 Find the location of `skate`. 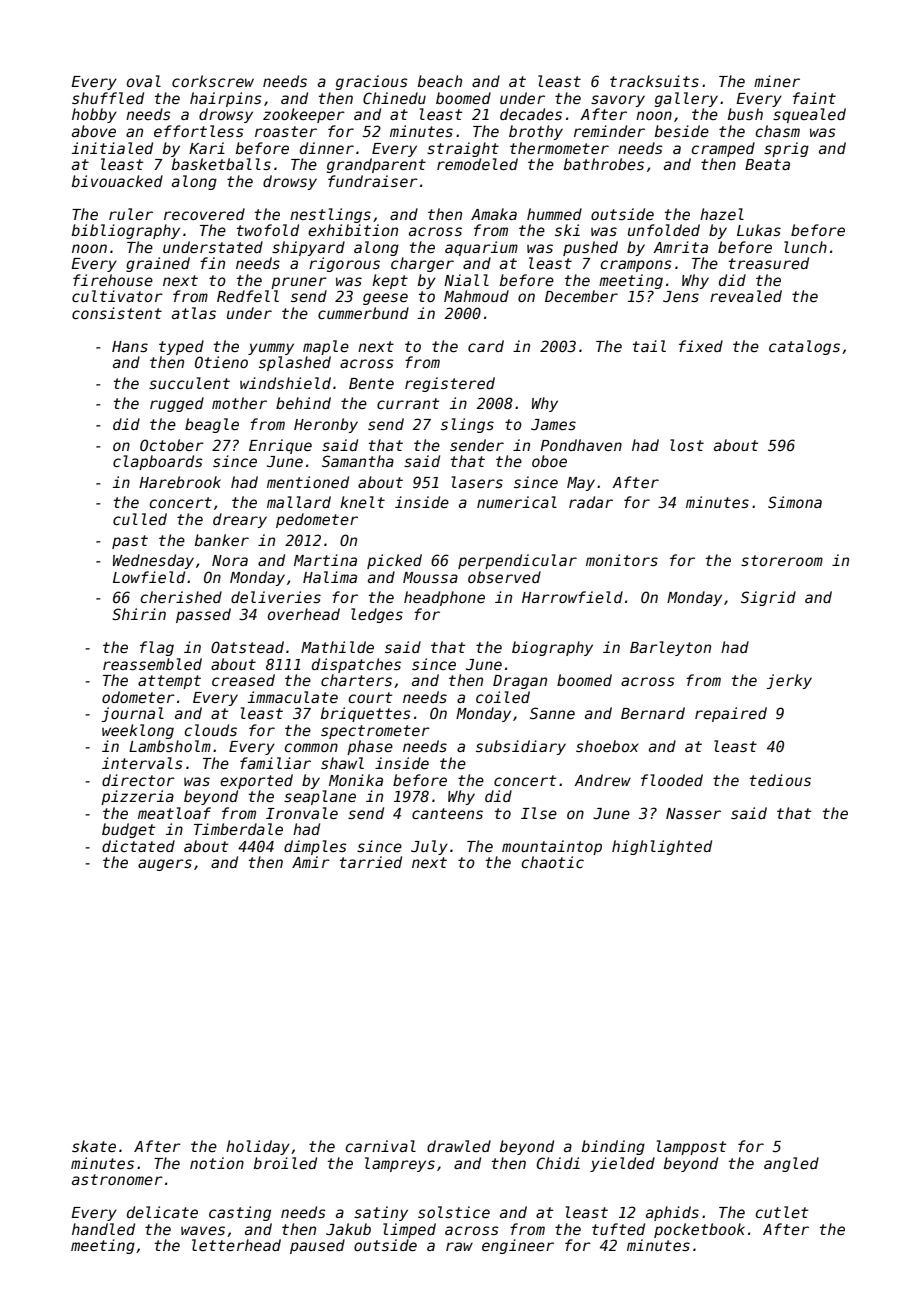

skate is located at coordinates (94, 1146).
